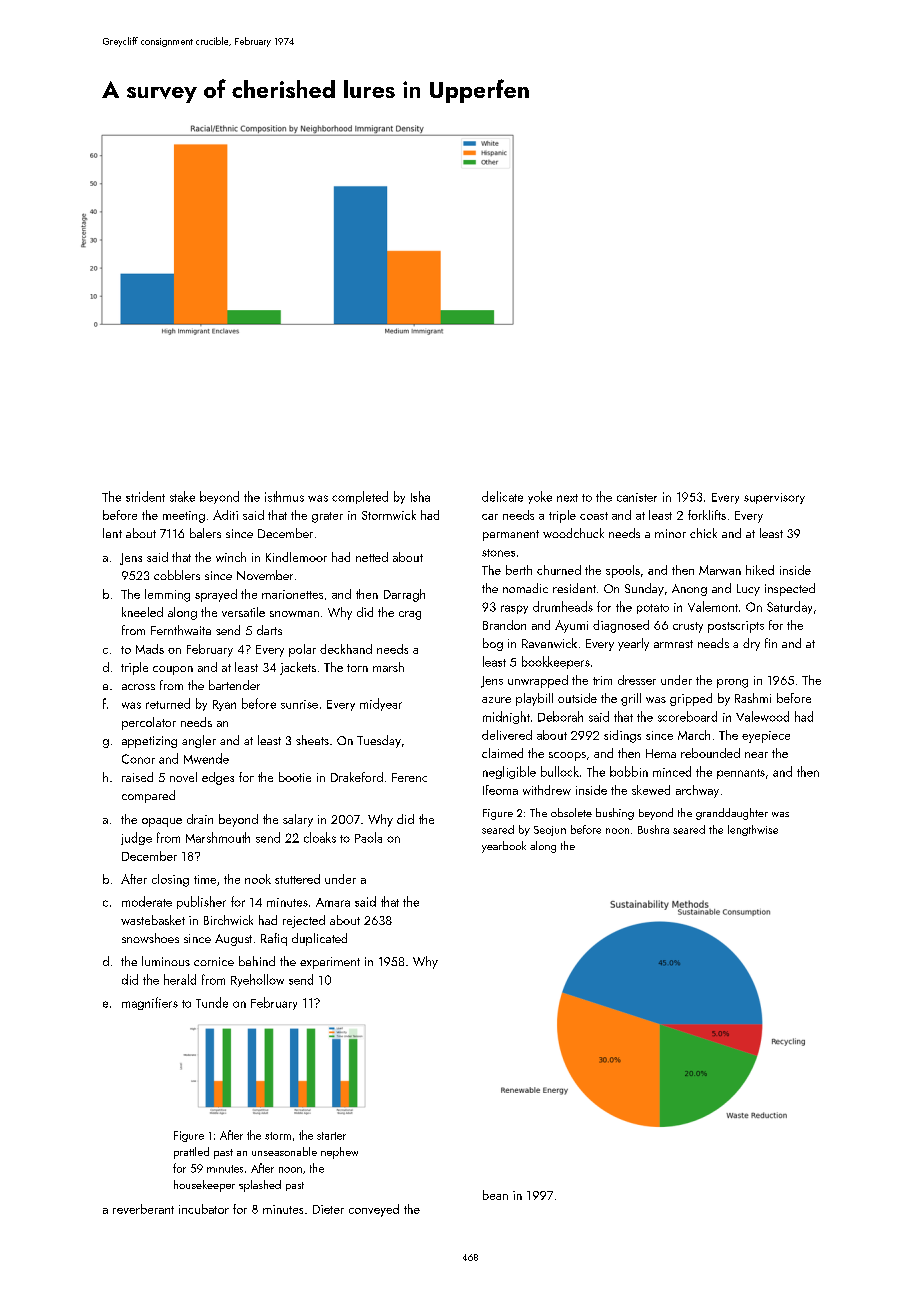 This screenshot has width=924, height=1308. I want to click on prattled, so click(191, 1153).
